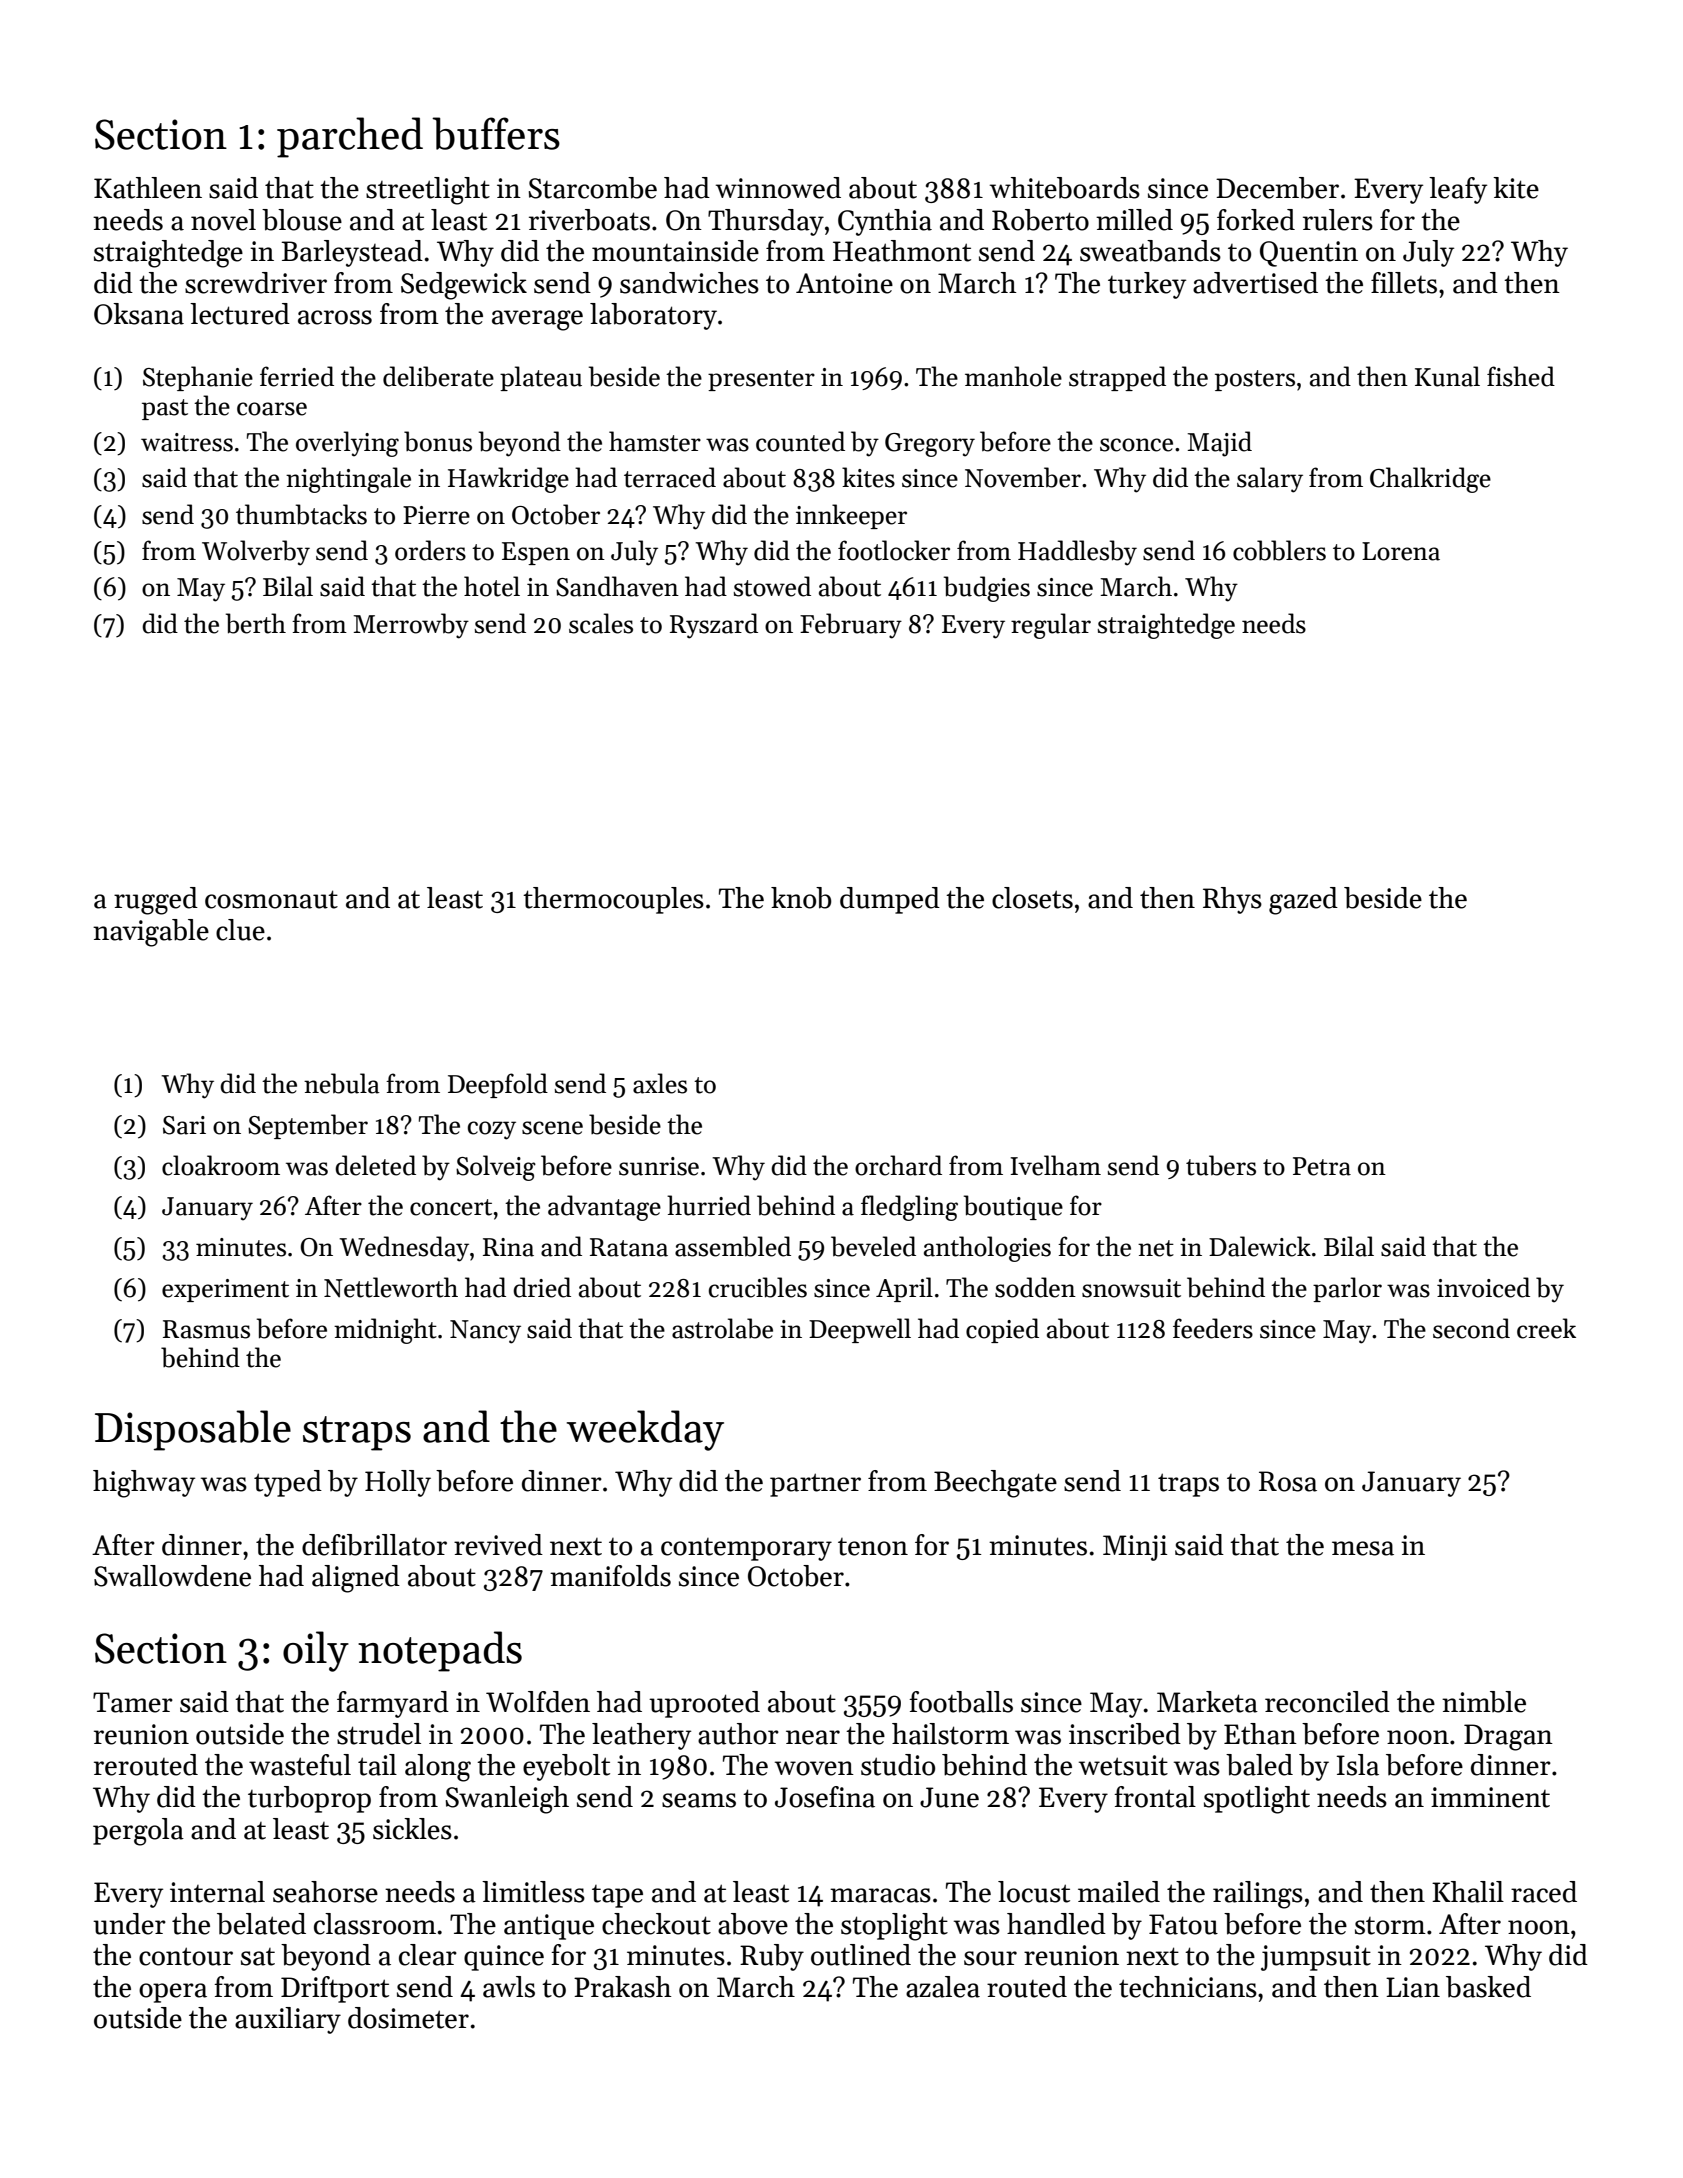 The width and height of the screenshot is (1683, 2178). What do you see at coordinates (256, 623) in the screenshot?
I see `berth` at bounding box center [256, 623].
